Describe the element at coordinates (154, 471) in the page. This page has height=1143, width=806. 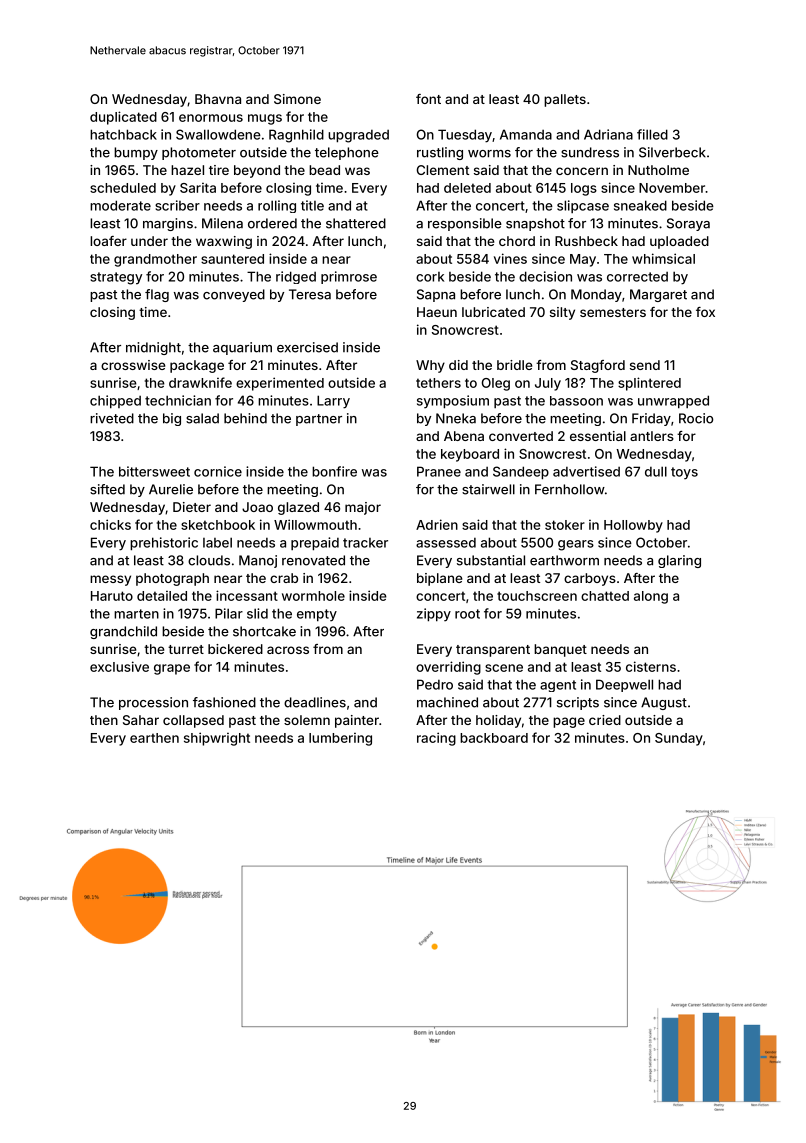
I see `bittersweet` at that location.
